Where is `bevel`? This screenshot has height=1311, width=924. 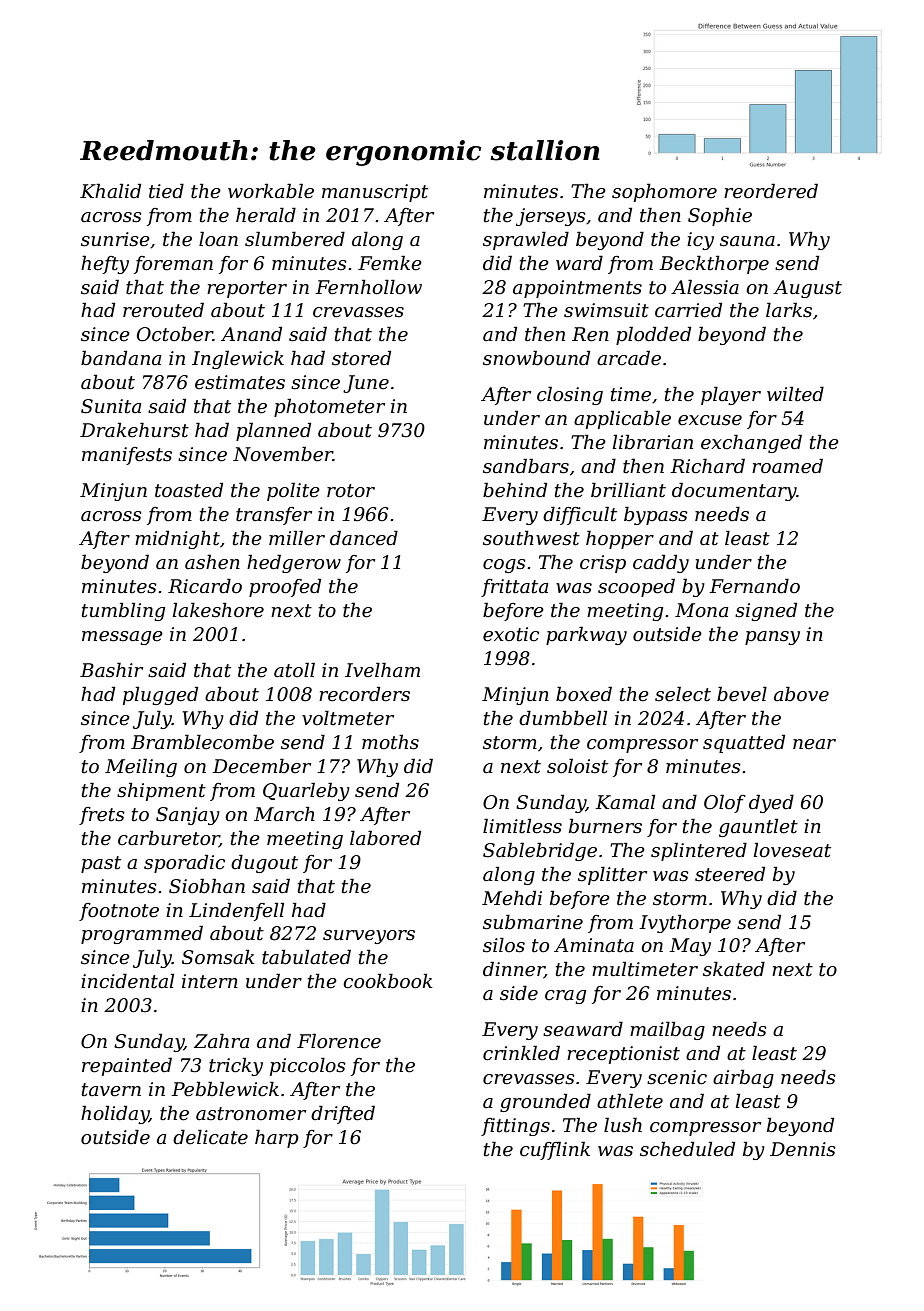
bevel is located at coordinates (742, 694).
